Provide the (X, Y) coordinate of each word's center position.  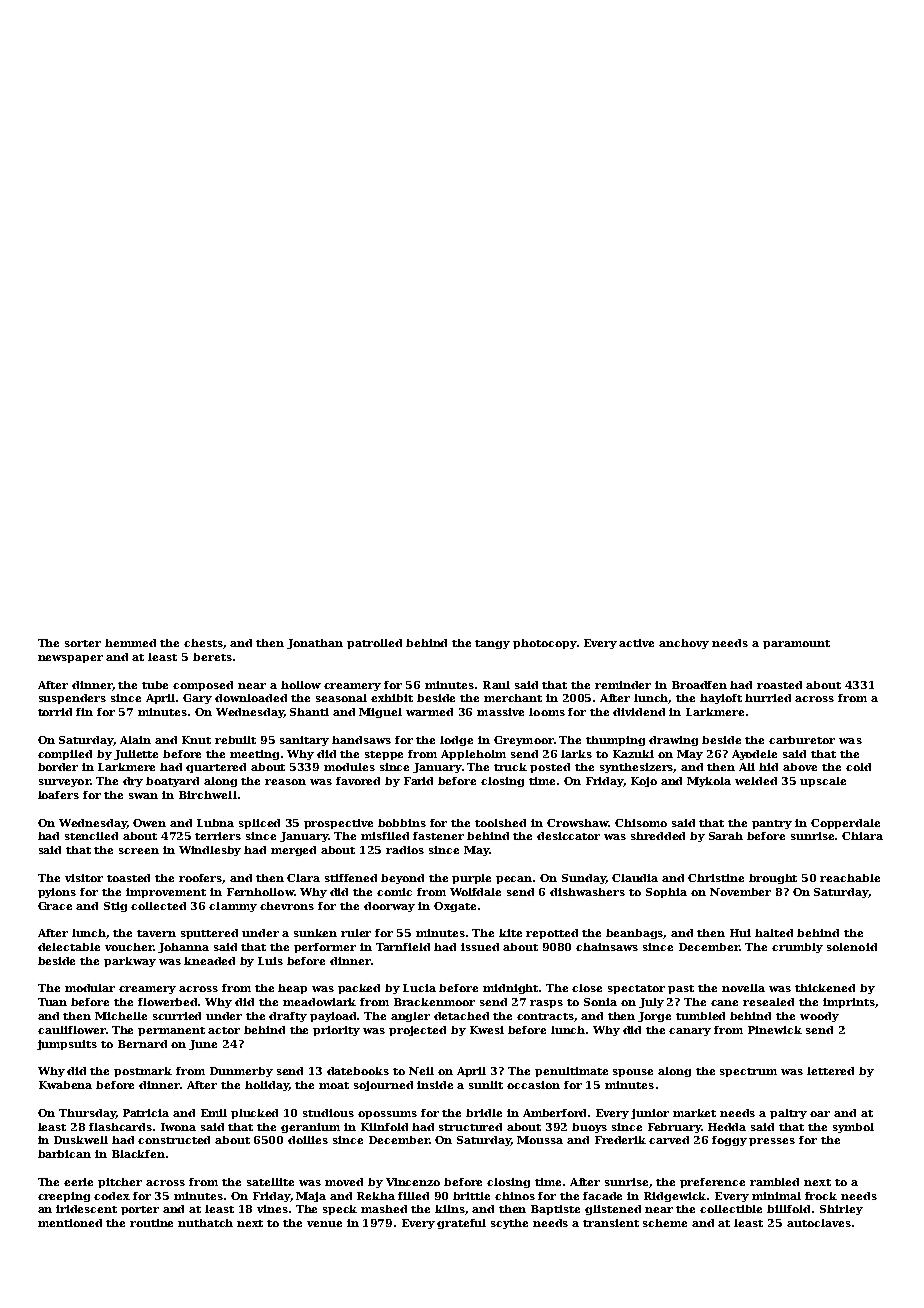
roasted (779, 685)
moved (344, 1182)
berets (212, 657)
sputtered (209, 934)
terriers (218, 836)
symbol (853, 1128)
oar (820, 1114)
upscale (823, 782)
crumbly (797, 948)
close (587, 988)
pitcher (120, 1183)
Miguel (380, 713)
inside (435, 1085)
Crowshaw (578, 823)
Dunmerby (241, 1072)
